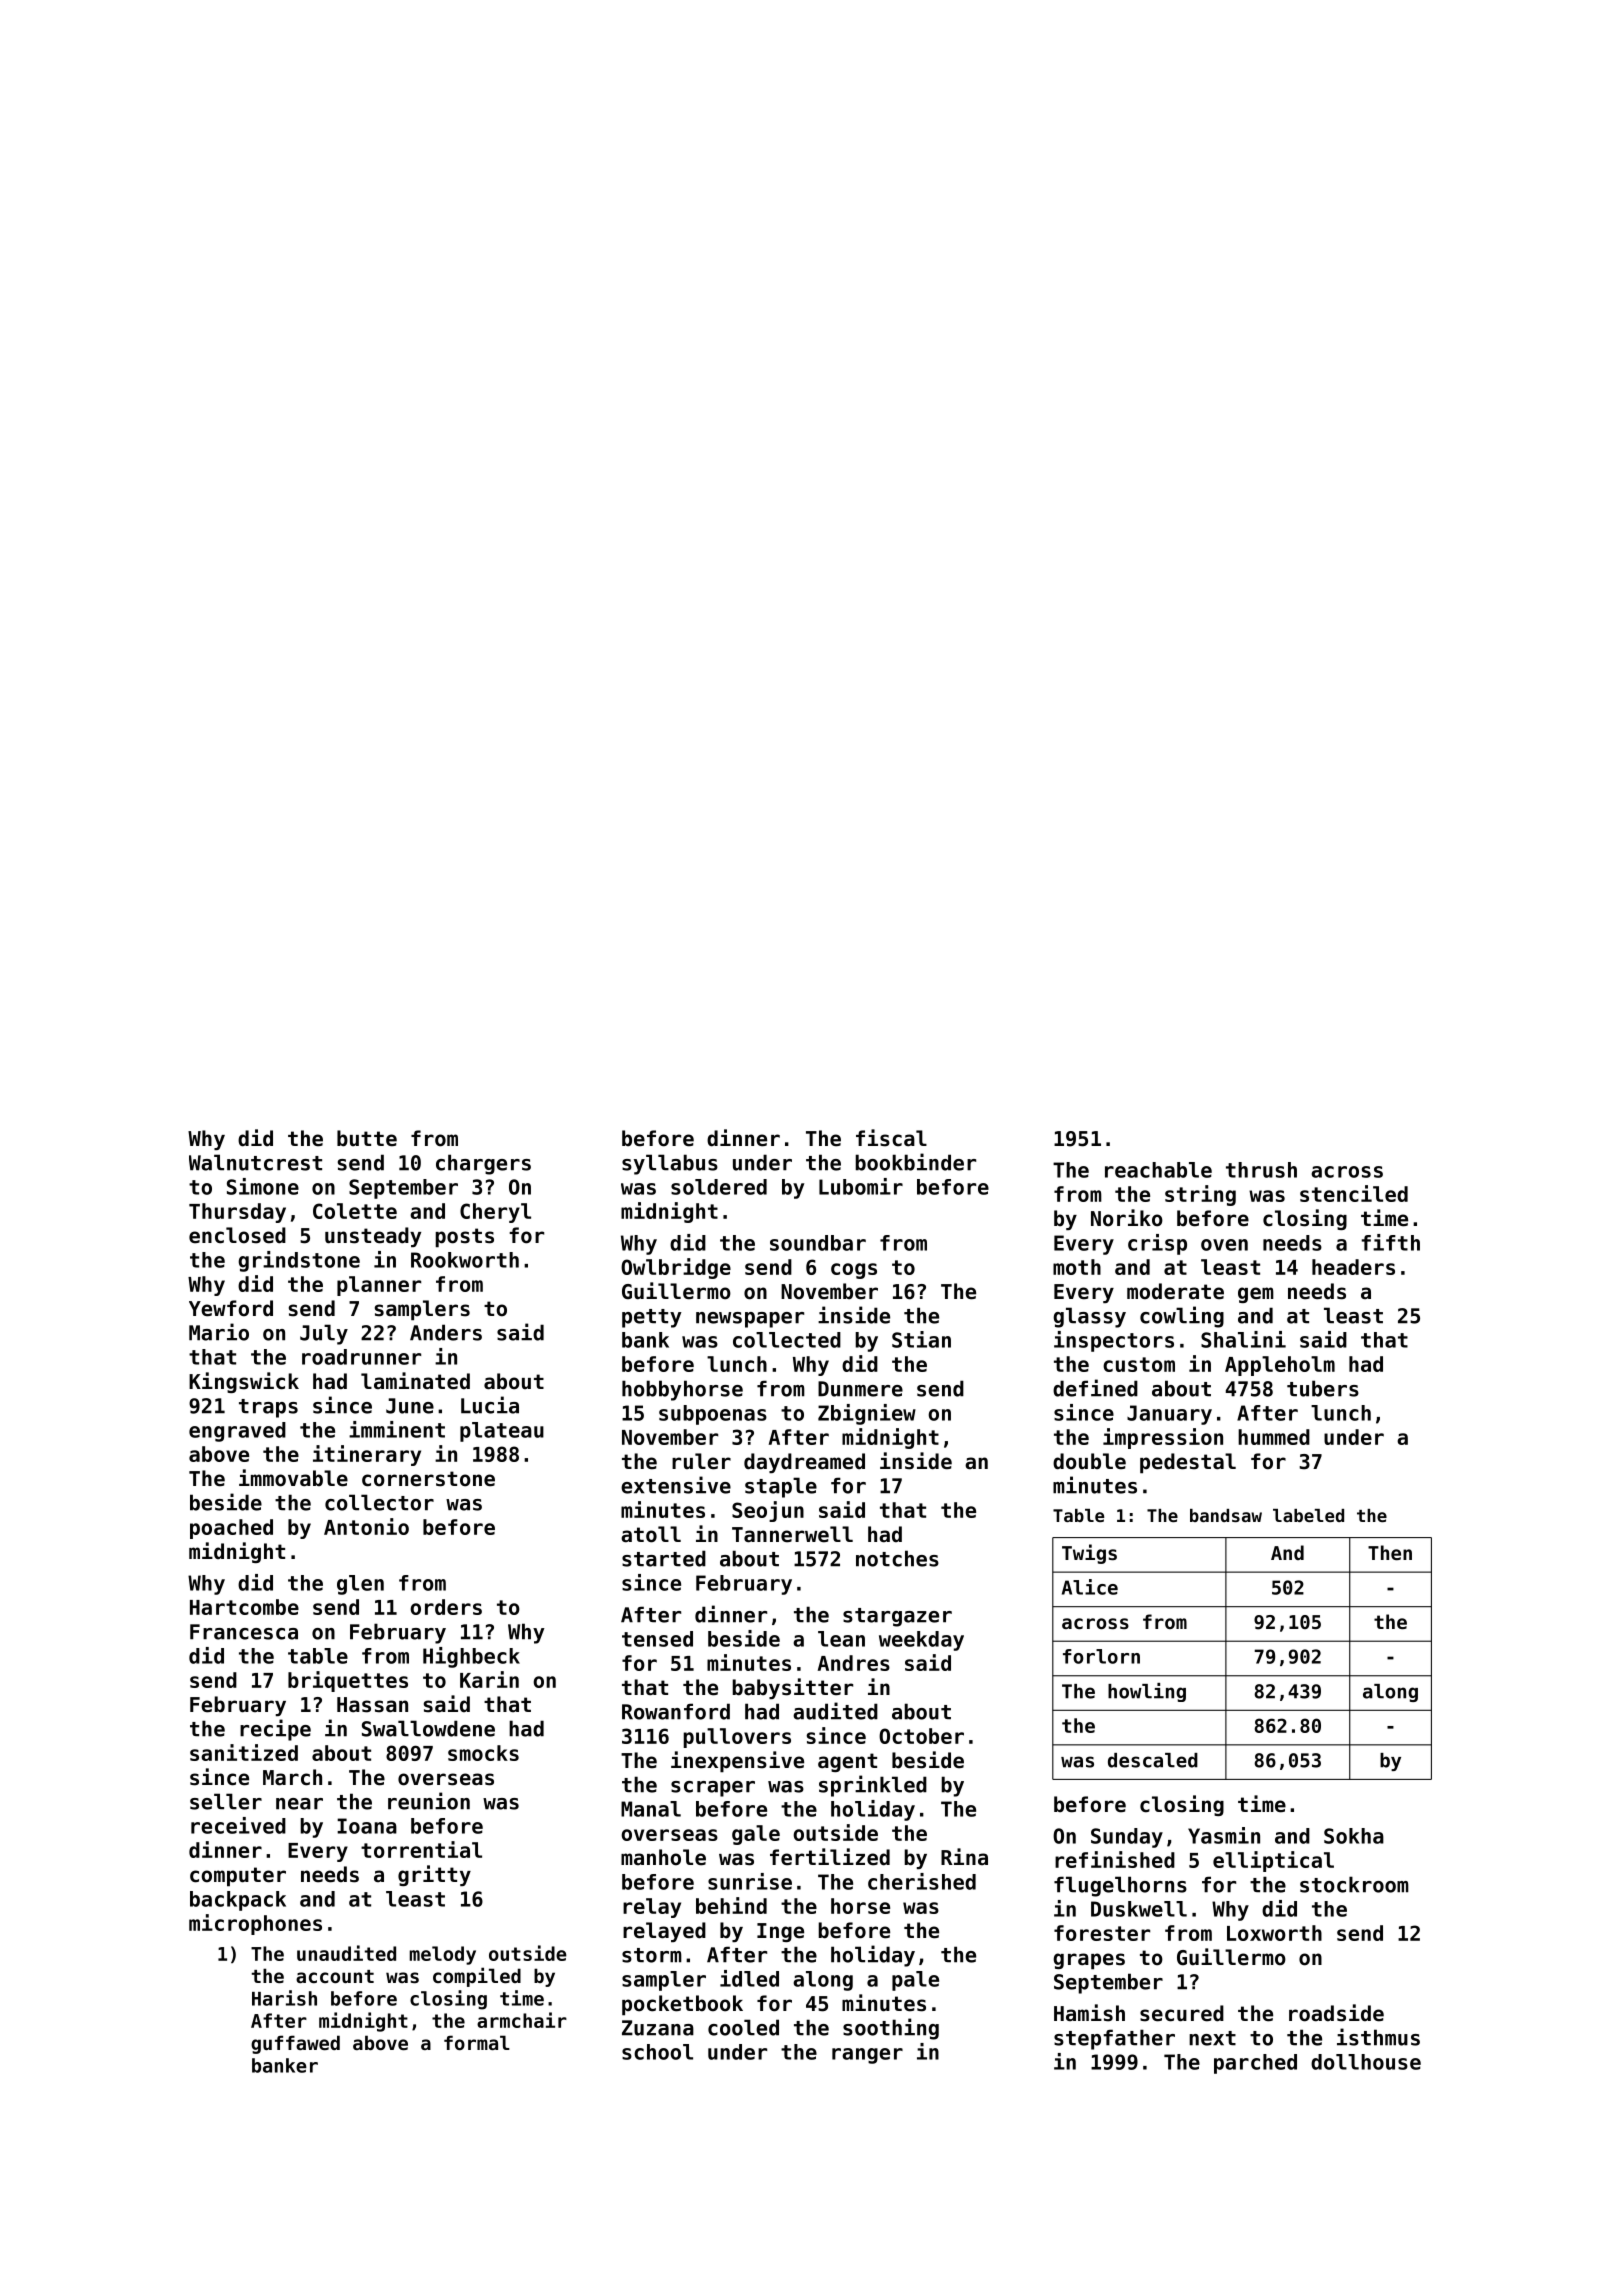 This screenshot has width=1620, height=2292. What do you see at coordinates (446, 1607) in the screenshot?
I see `orders` at bounding box center [446, 1607].
